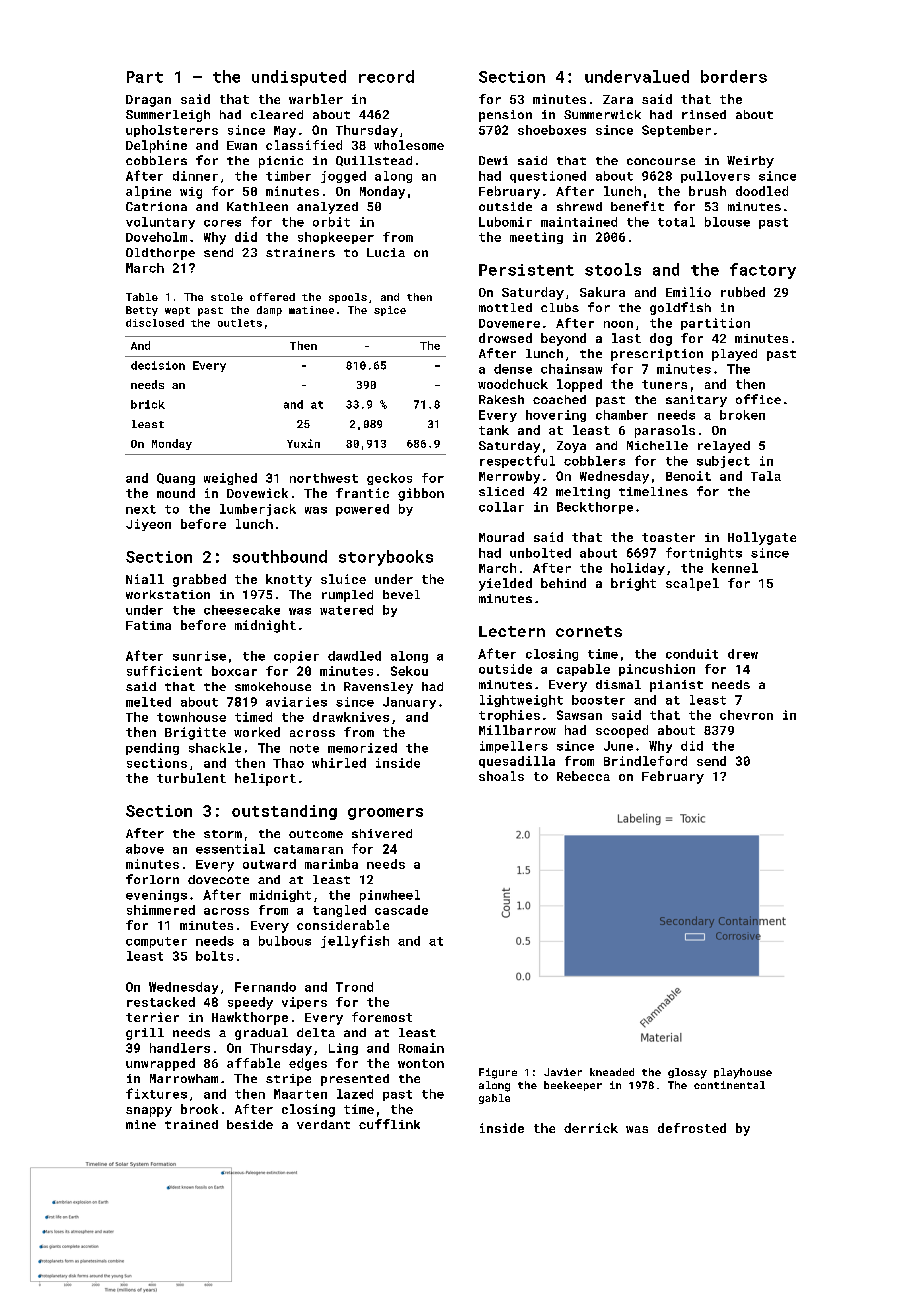 The width and height of the screenshot is (924, 1314). I want to click on Dragan, so click(148, 101).
